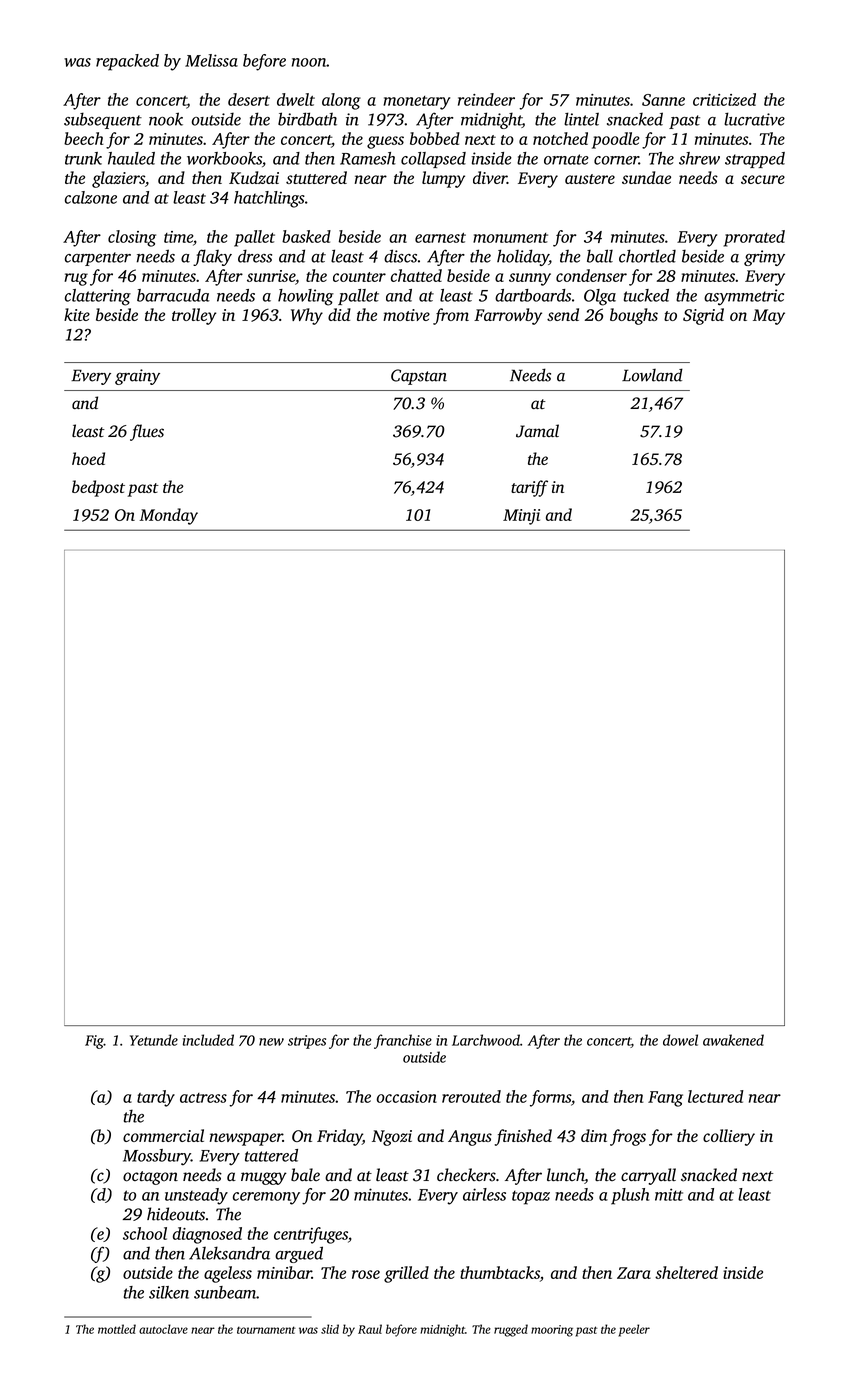  I want to click on franchise, so click(403, 1041).
